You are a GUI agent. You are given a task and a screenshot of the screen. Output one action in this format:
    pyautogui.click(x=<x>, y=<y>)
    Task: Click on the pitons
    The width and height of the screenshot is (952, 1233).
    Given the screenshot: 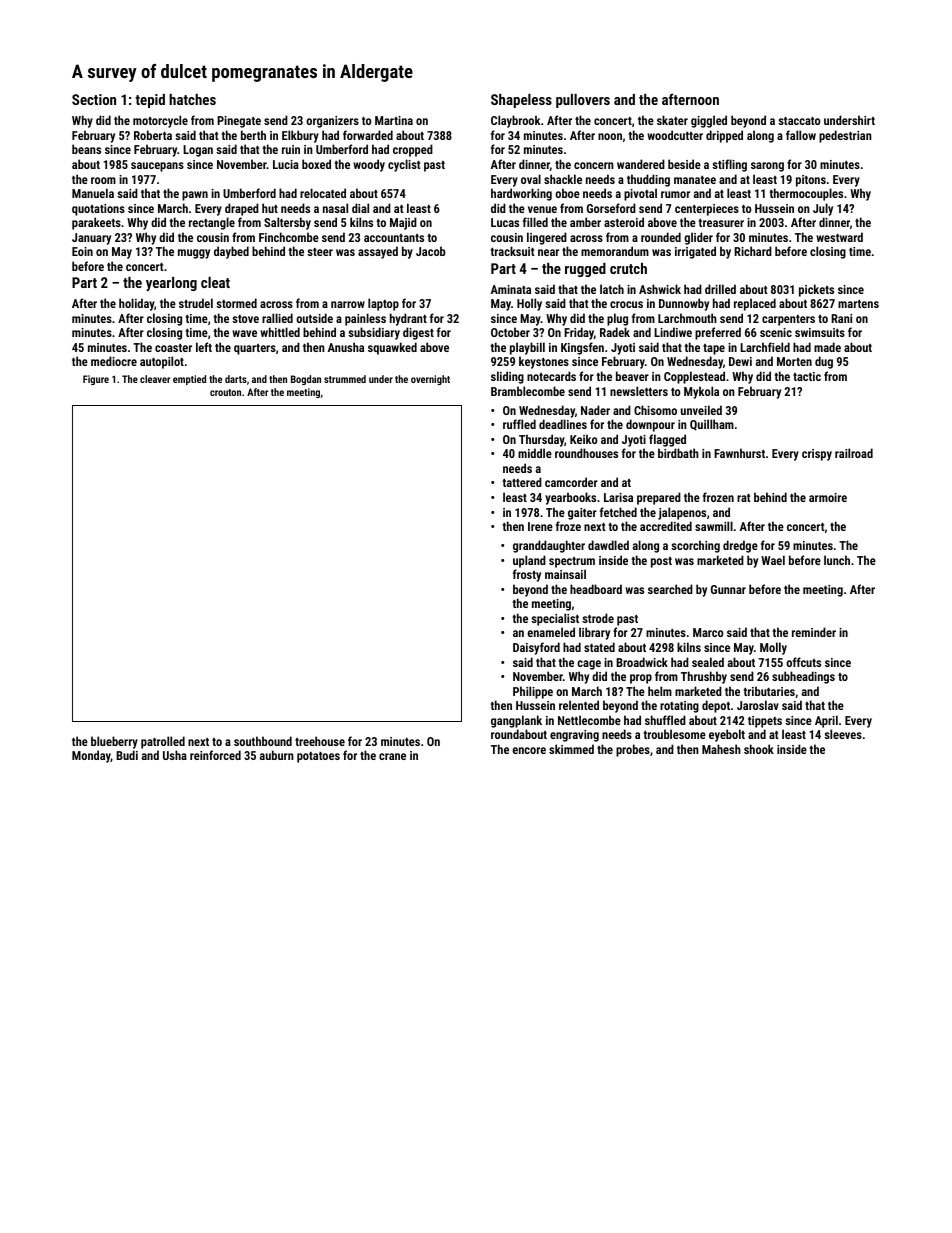 What is the action you would take?
    pyautogui.click(x=811, y=181)
